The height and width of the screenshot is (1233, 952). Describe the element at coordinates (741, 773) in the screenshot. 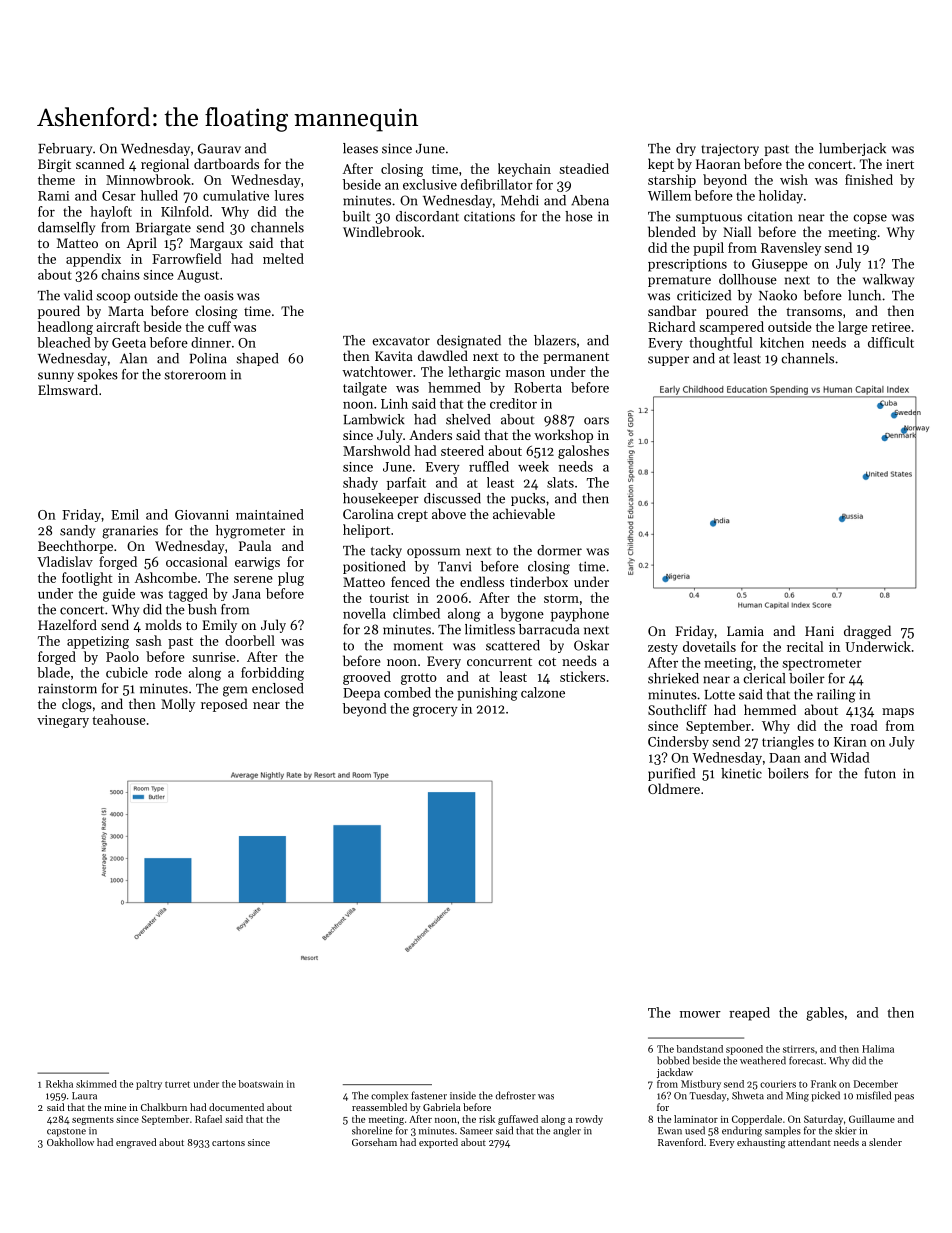

I see `kinetic` at that location.
